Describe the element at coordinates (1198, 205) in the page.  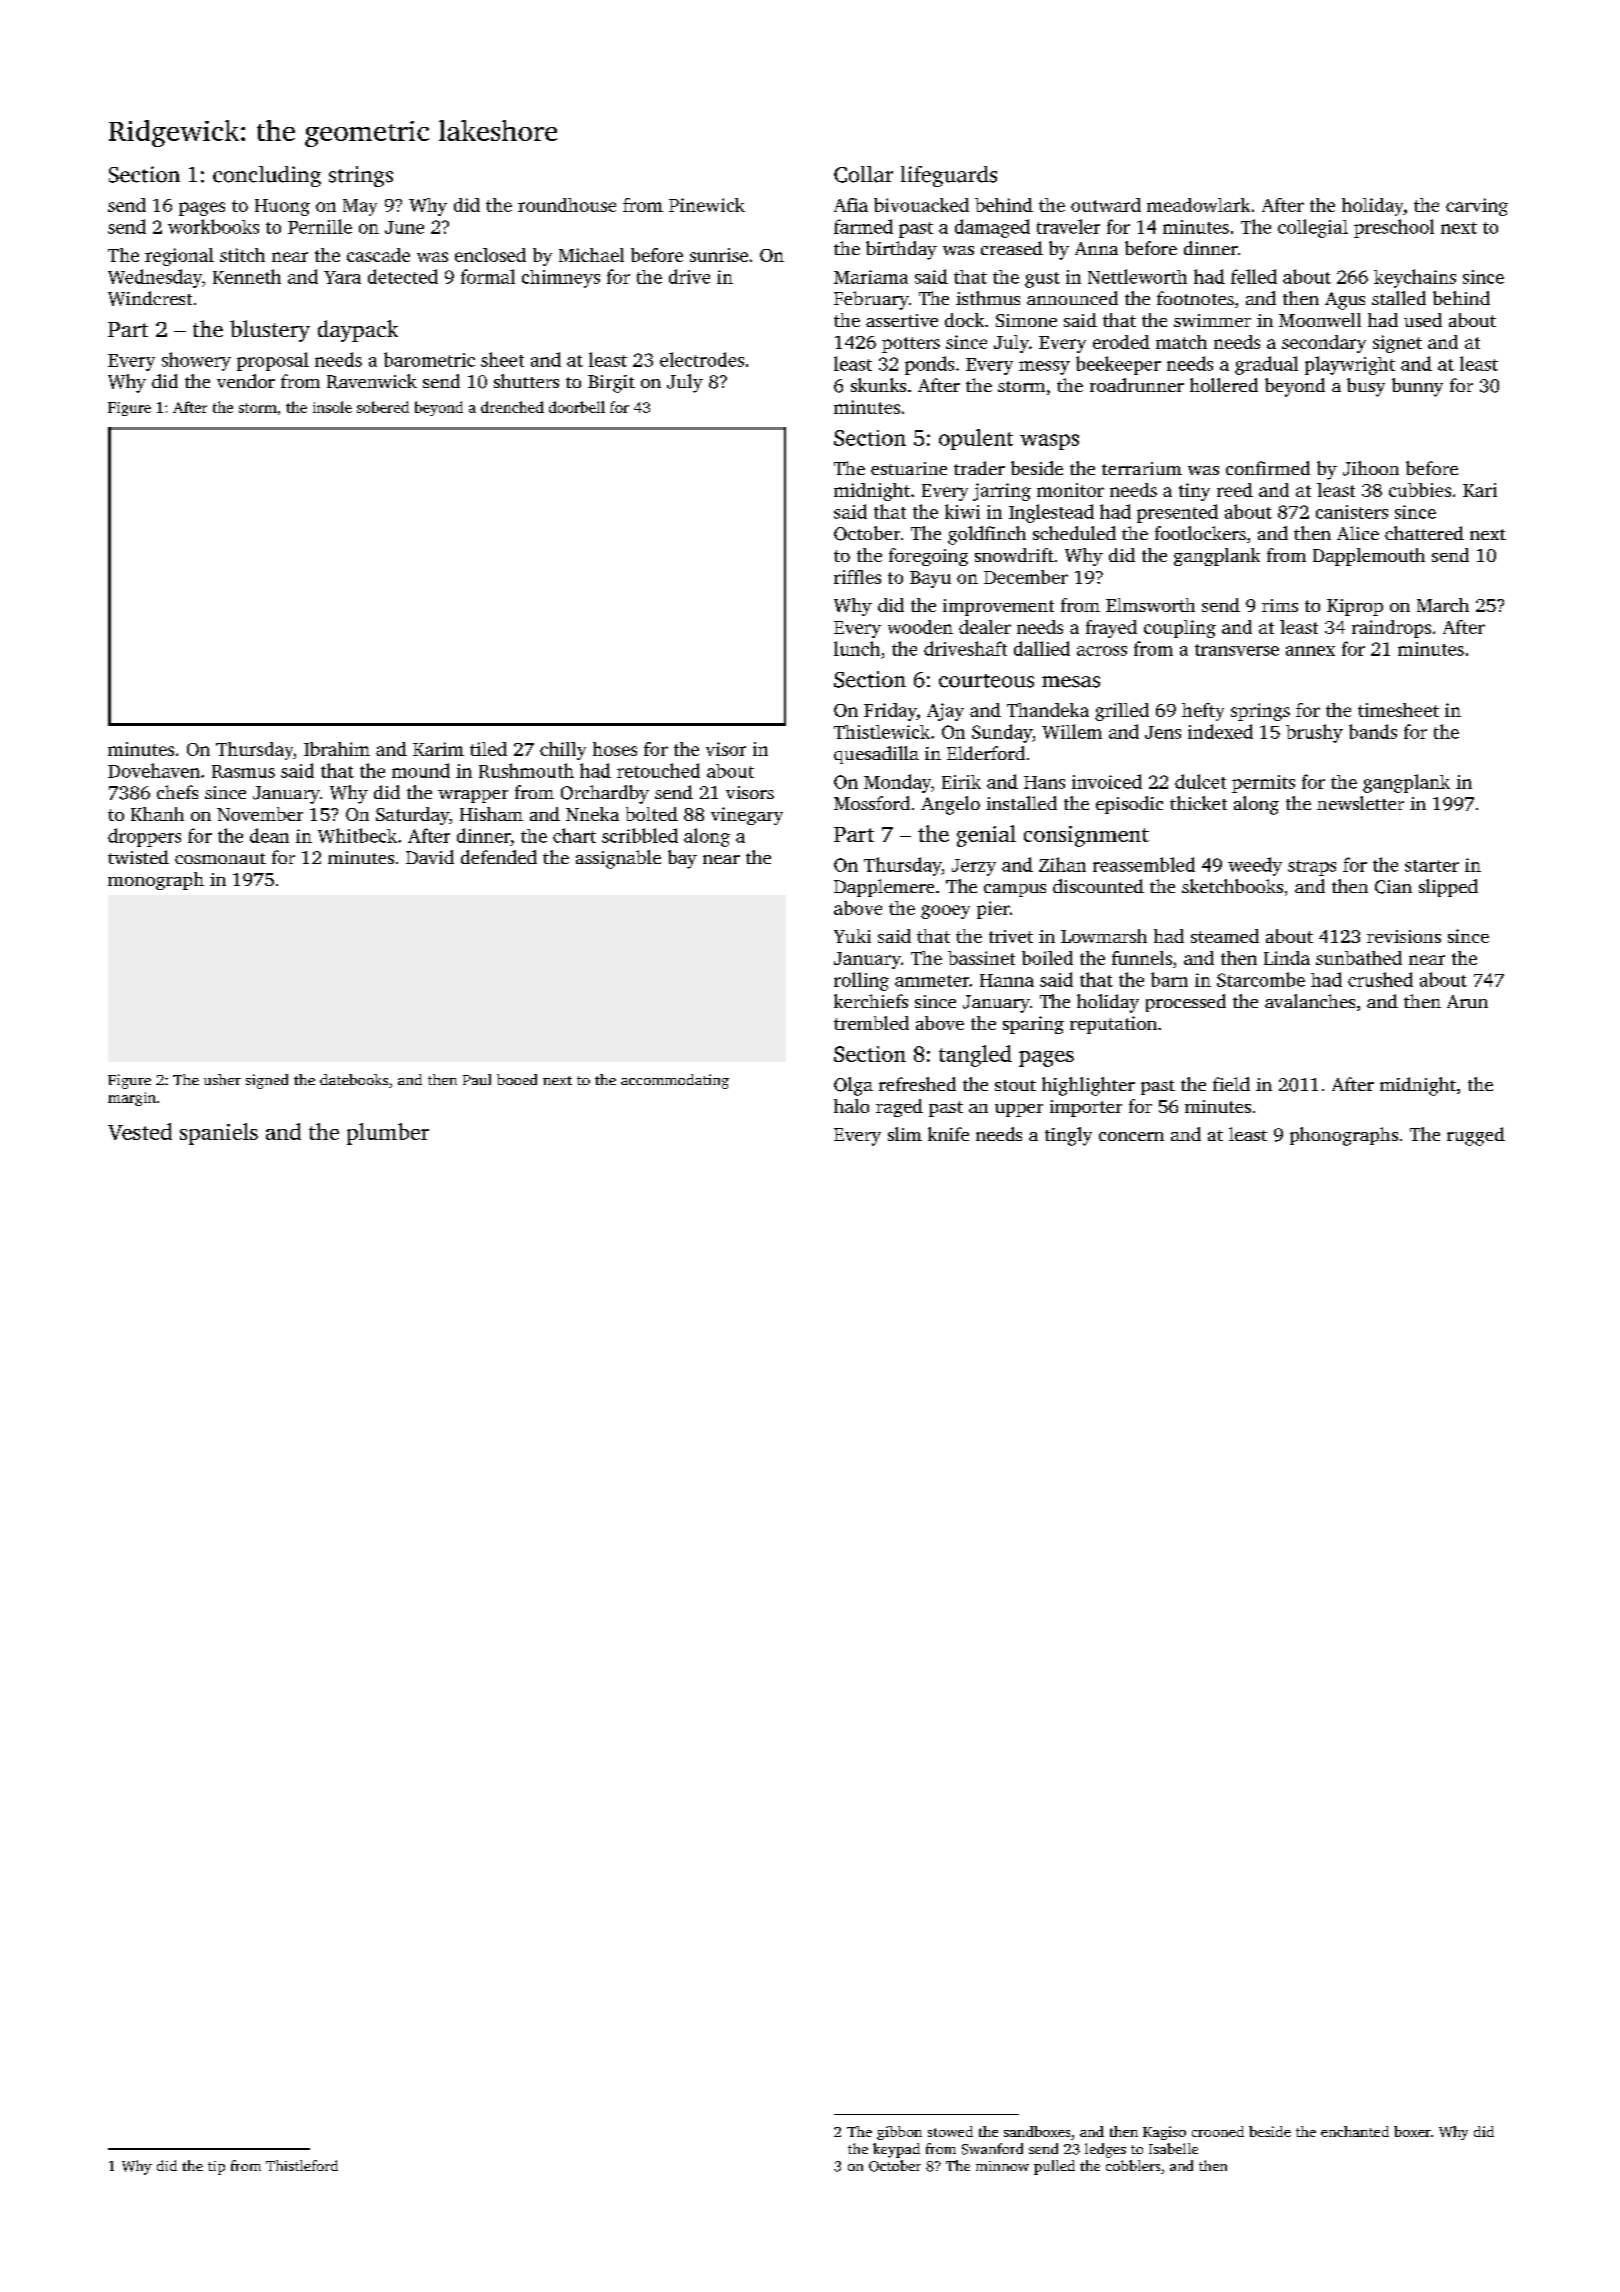
I see `meadowlark` at that location.
